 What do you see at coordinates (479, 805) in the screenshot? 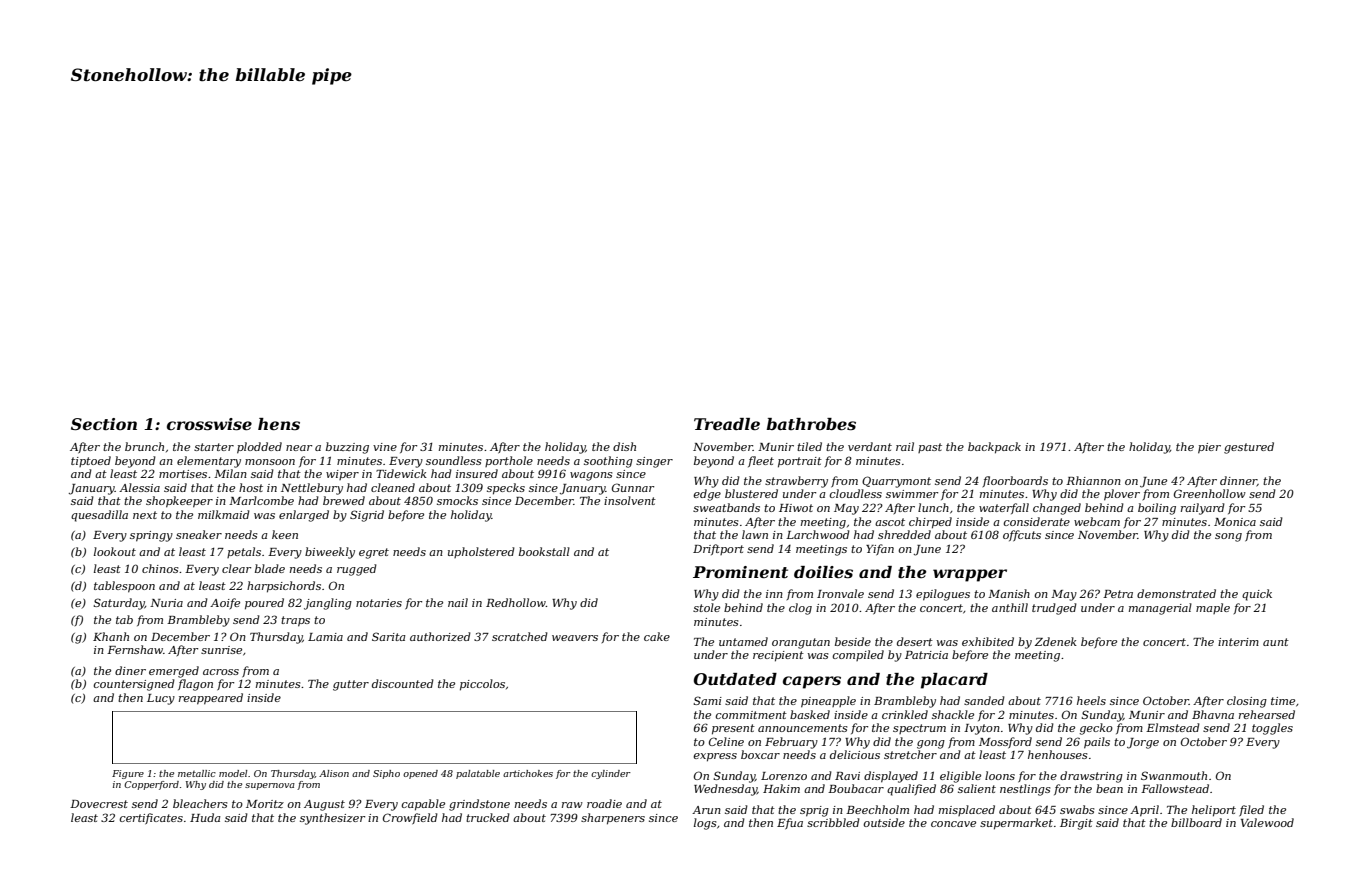
I see `grindstone` at bounding box center [479, 805].
